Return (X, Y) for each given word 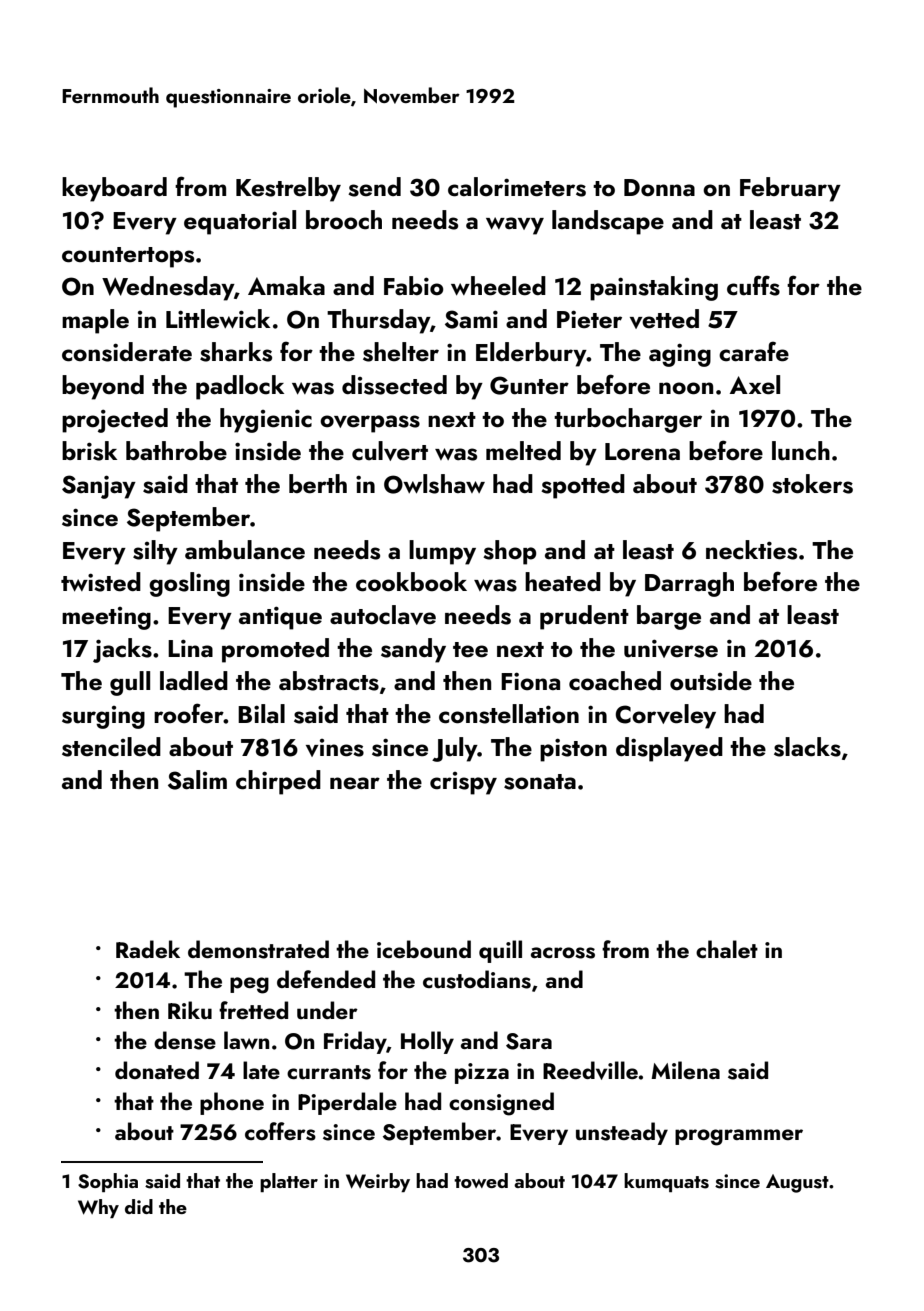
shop (510, 552)
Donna (659, 188)
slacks (807, 747)
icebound (424, 949)
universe (671, 648)
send (374, 187)
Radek (148, 949)
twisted (101, 582)
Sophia (108, 1182)
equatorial (240, 222)
